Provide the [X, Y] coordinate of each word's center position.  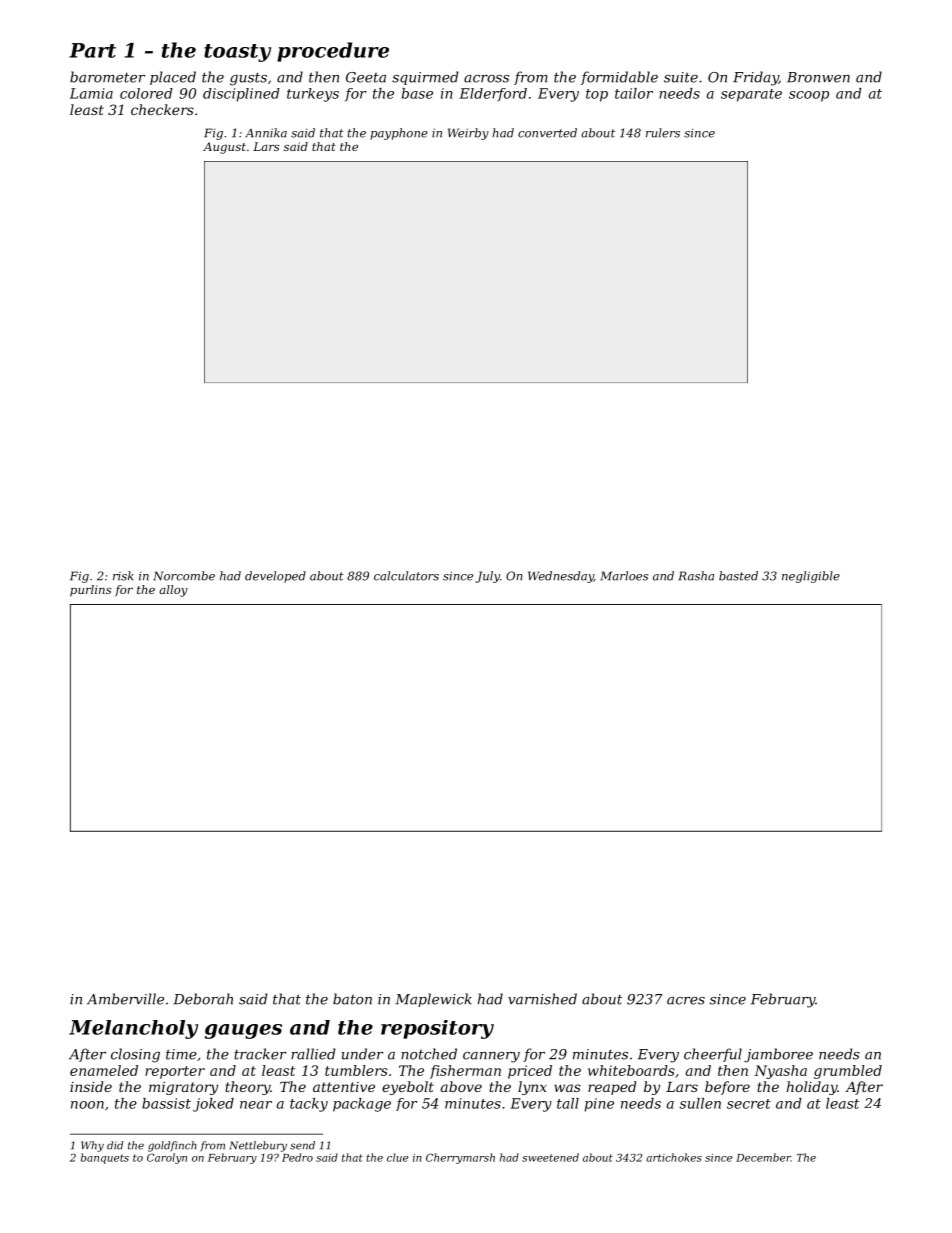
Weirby [468, 134]
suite [681, 77]
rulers [663, 133]
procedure [333, 52]
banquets [105, 1158]
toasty [237, 53]
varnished [542, 999]
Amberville [125, 999]
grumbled [848, 1072]
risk [123, 576]
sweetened [550, 1157]
